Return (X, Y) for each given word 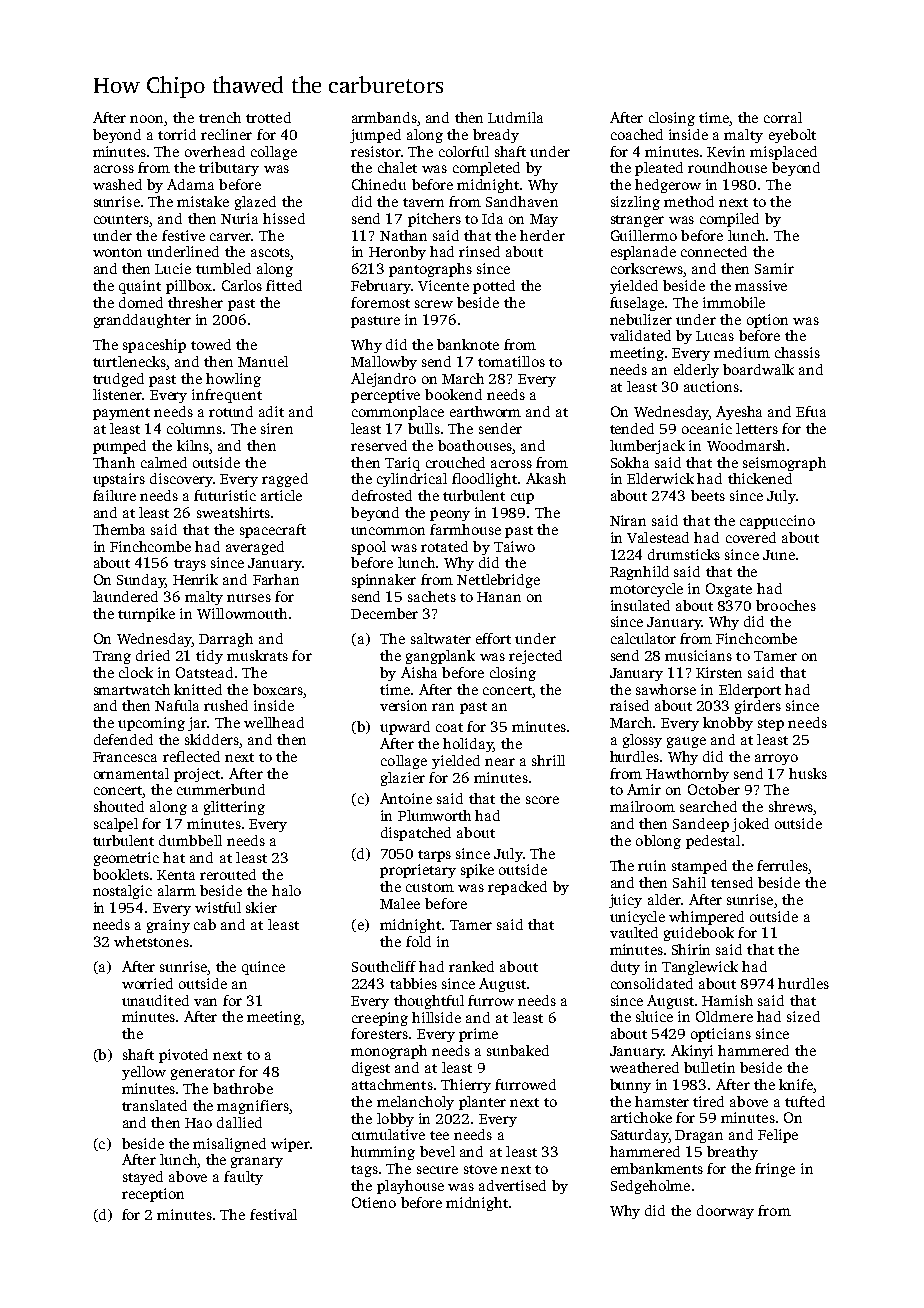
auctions (711, 386)
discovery (181, 480)
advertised (512, 1185)
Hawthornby (687, 775)
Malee (400, 903)
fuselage (637, 304)
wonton (117, 252)
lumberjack (647, 447)
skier (261, 907)
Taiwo (514, 546)
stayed (143, 1178)
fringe (775, 1170)
